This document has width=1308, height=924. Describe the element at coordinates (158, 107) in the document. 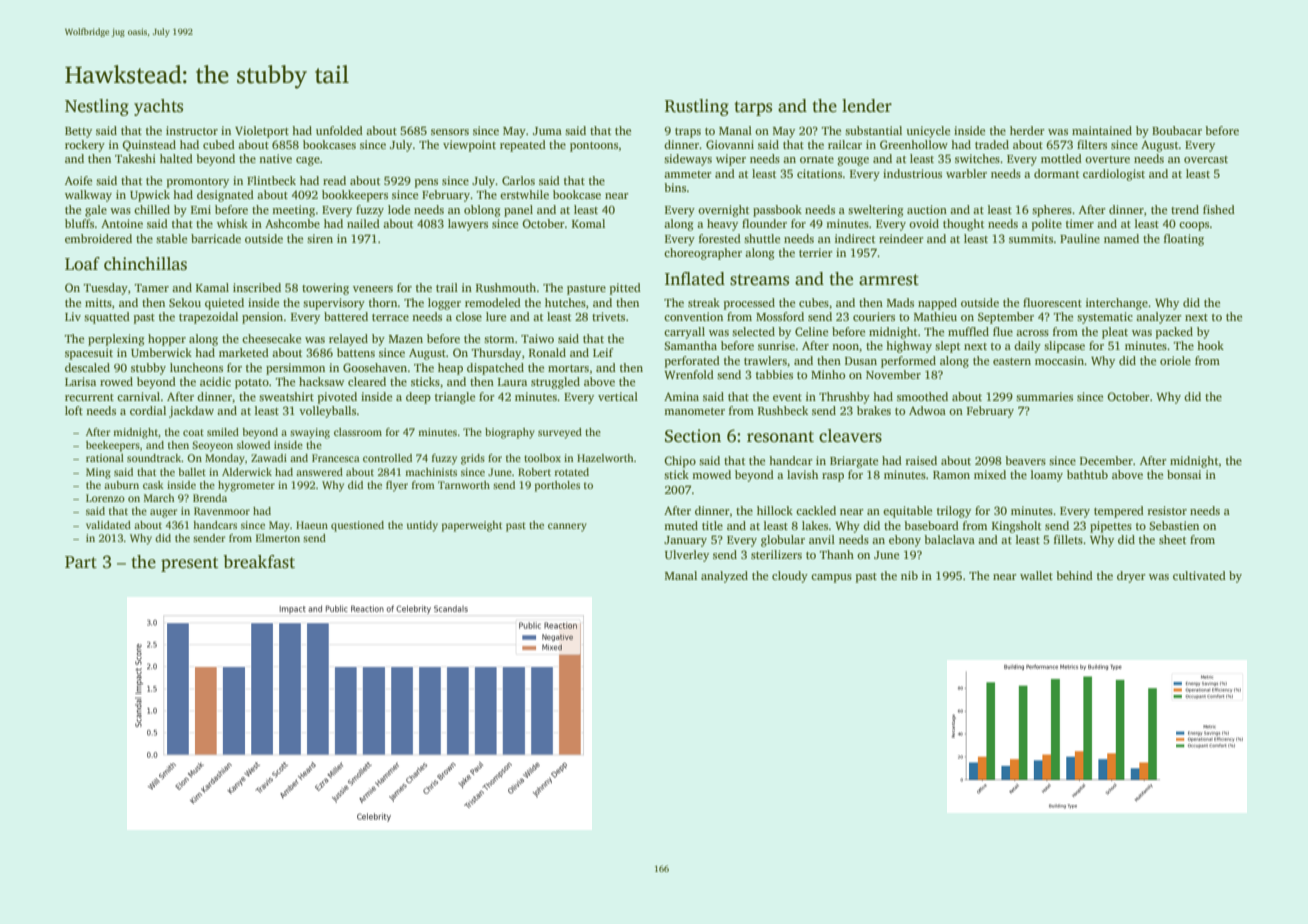

I see `yachts` at that location.
